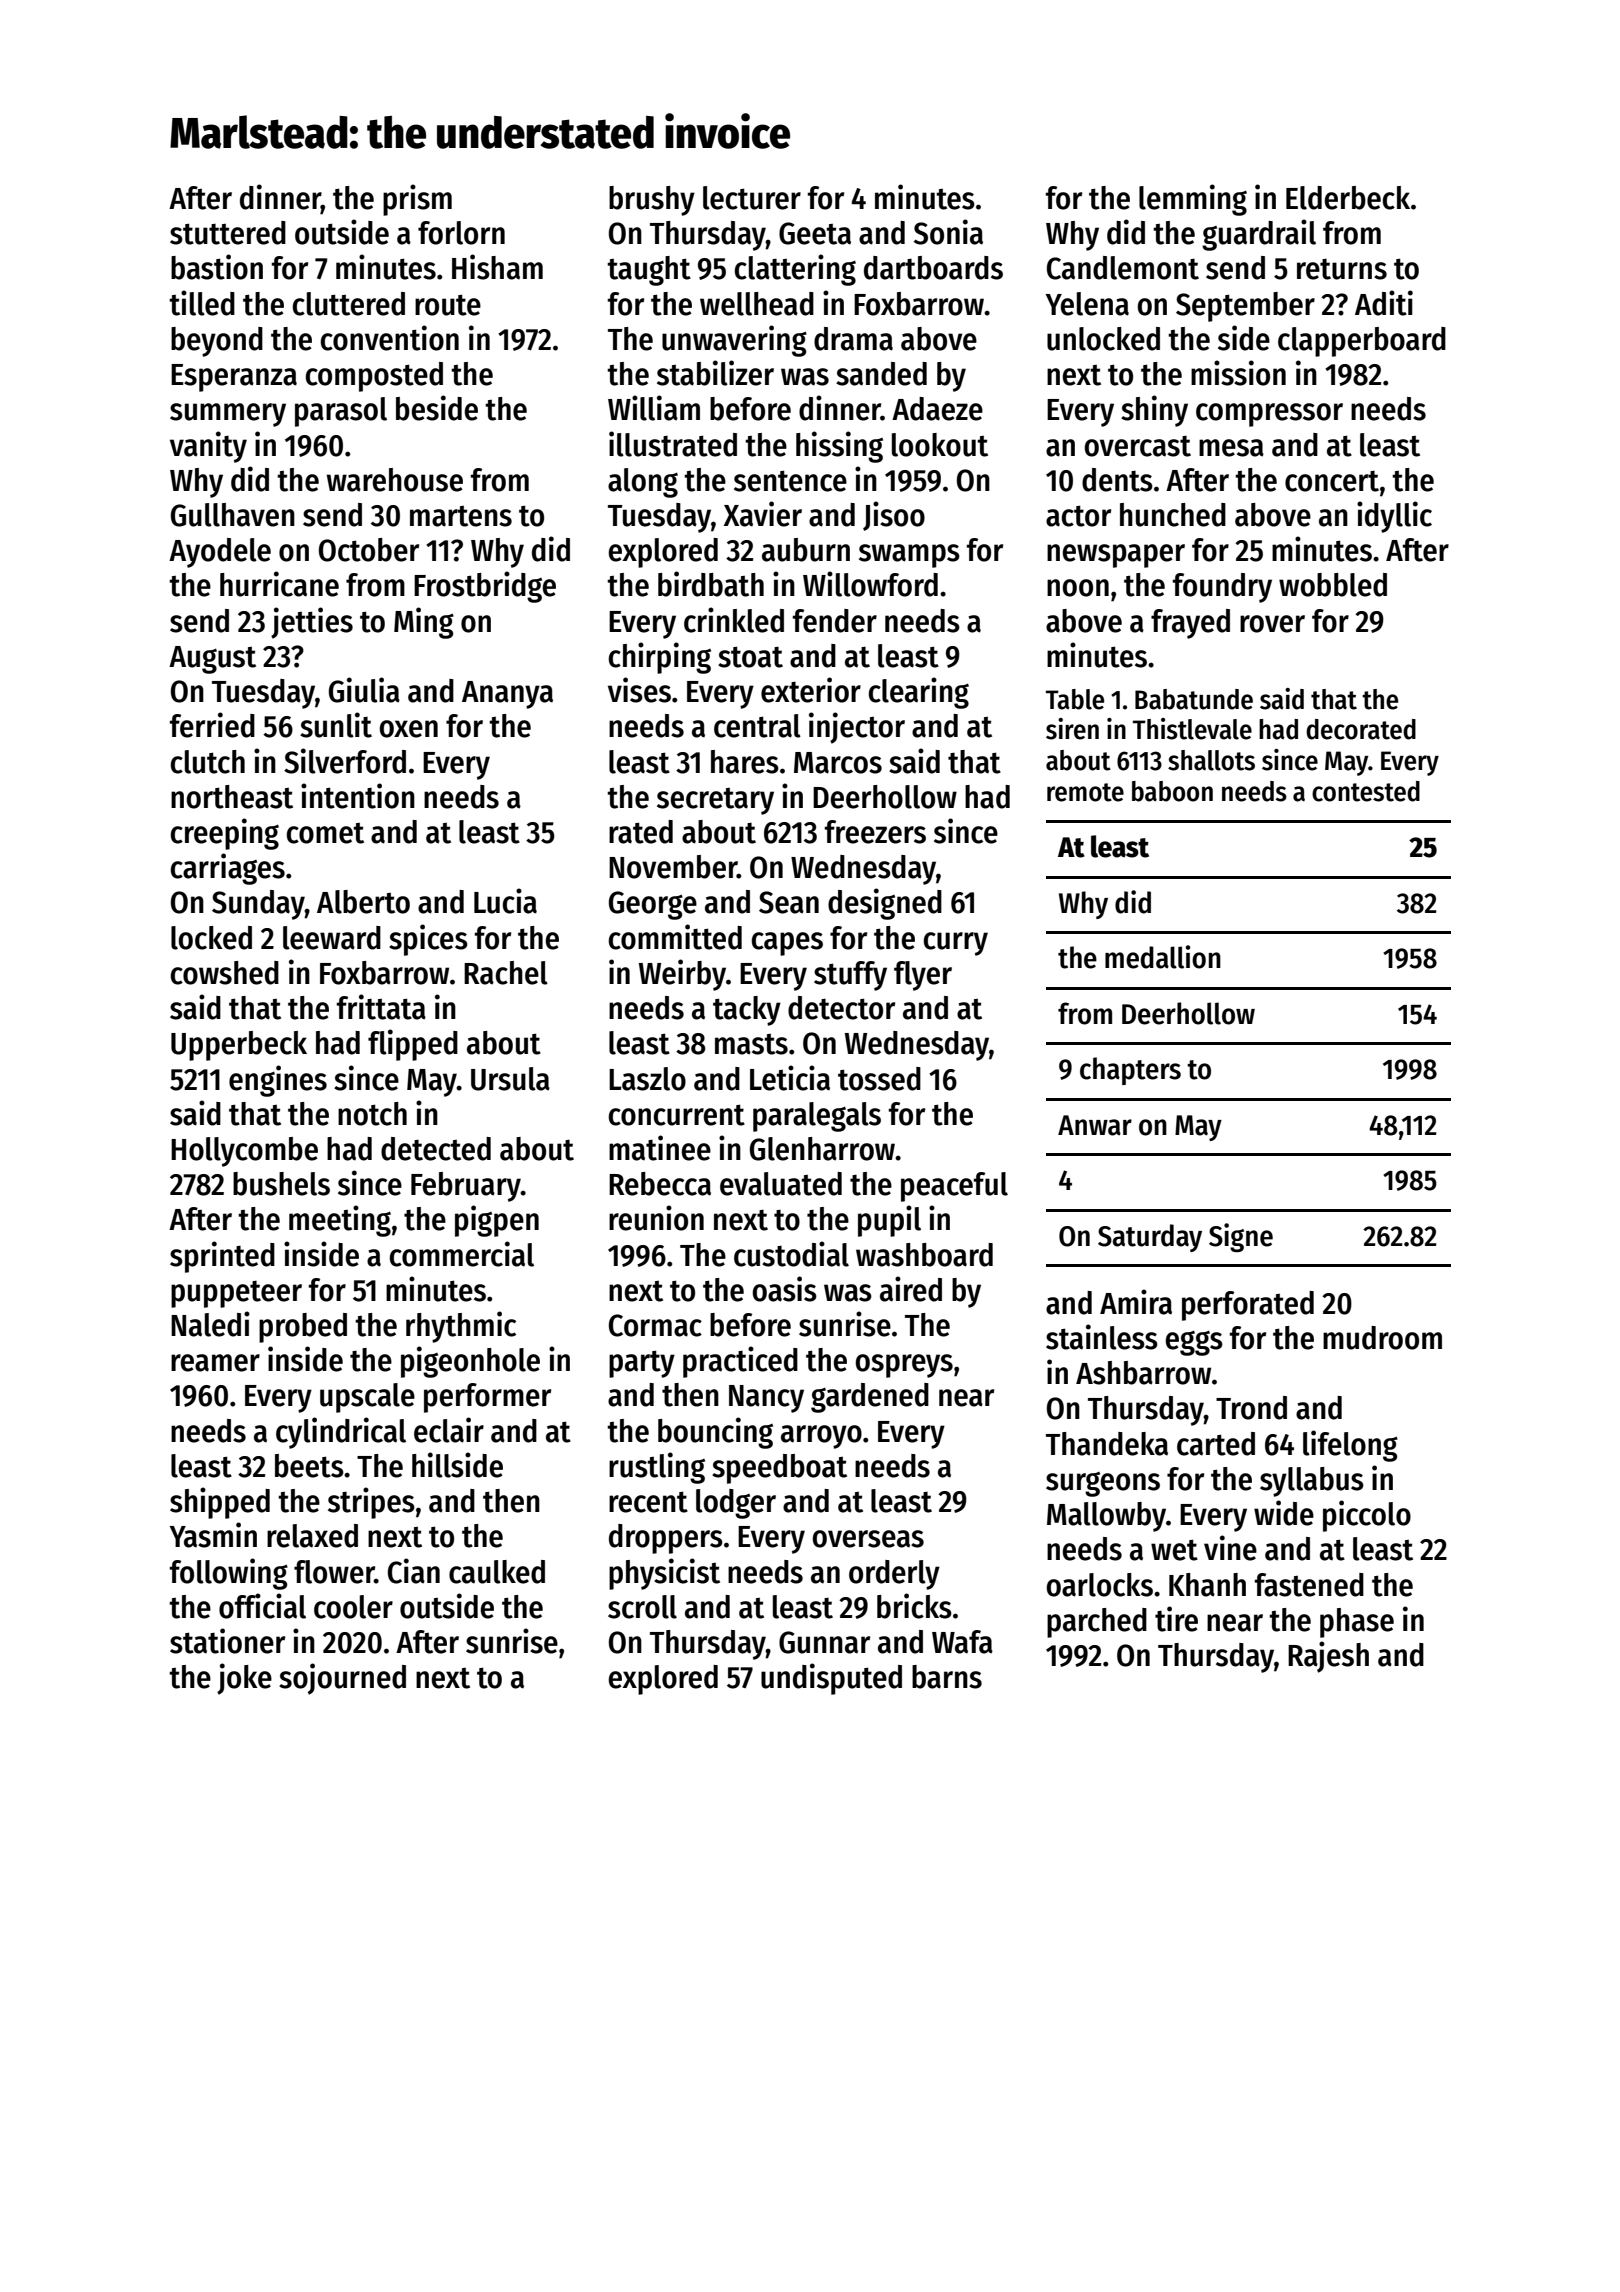 This image has height=2292, width=1620. Describe the element at coordinates (857, 728) in the image. I see `injector` at that location.
